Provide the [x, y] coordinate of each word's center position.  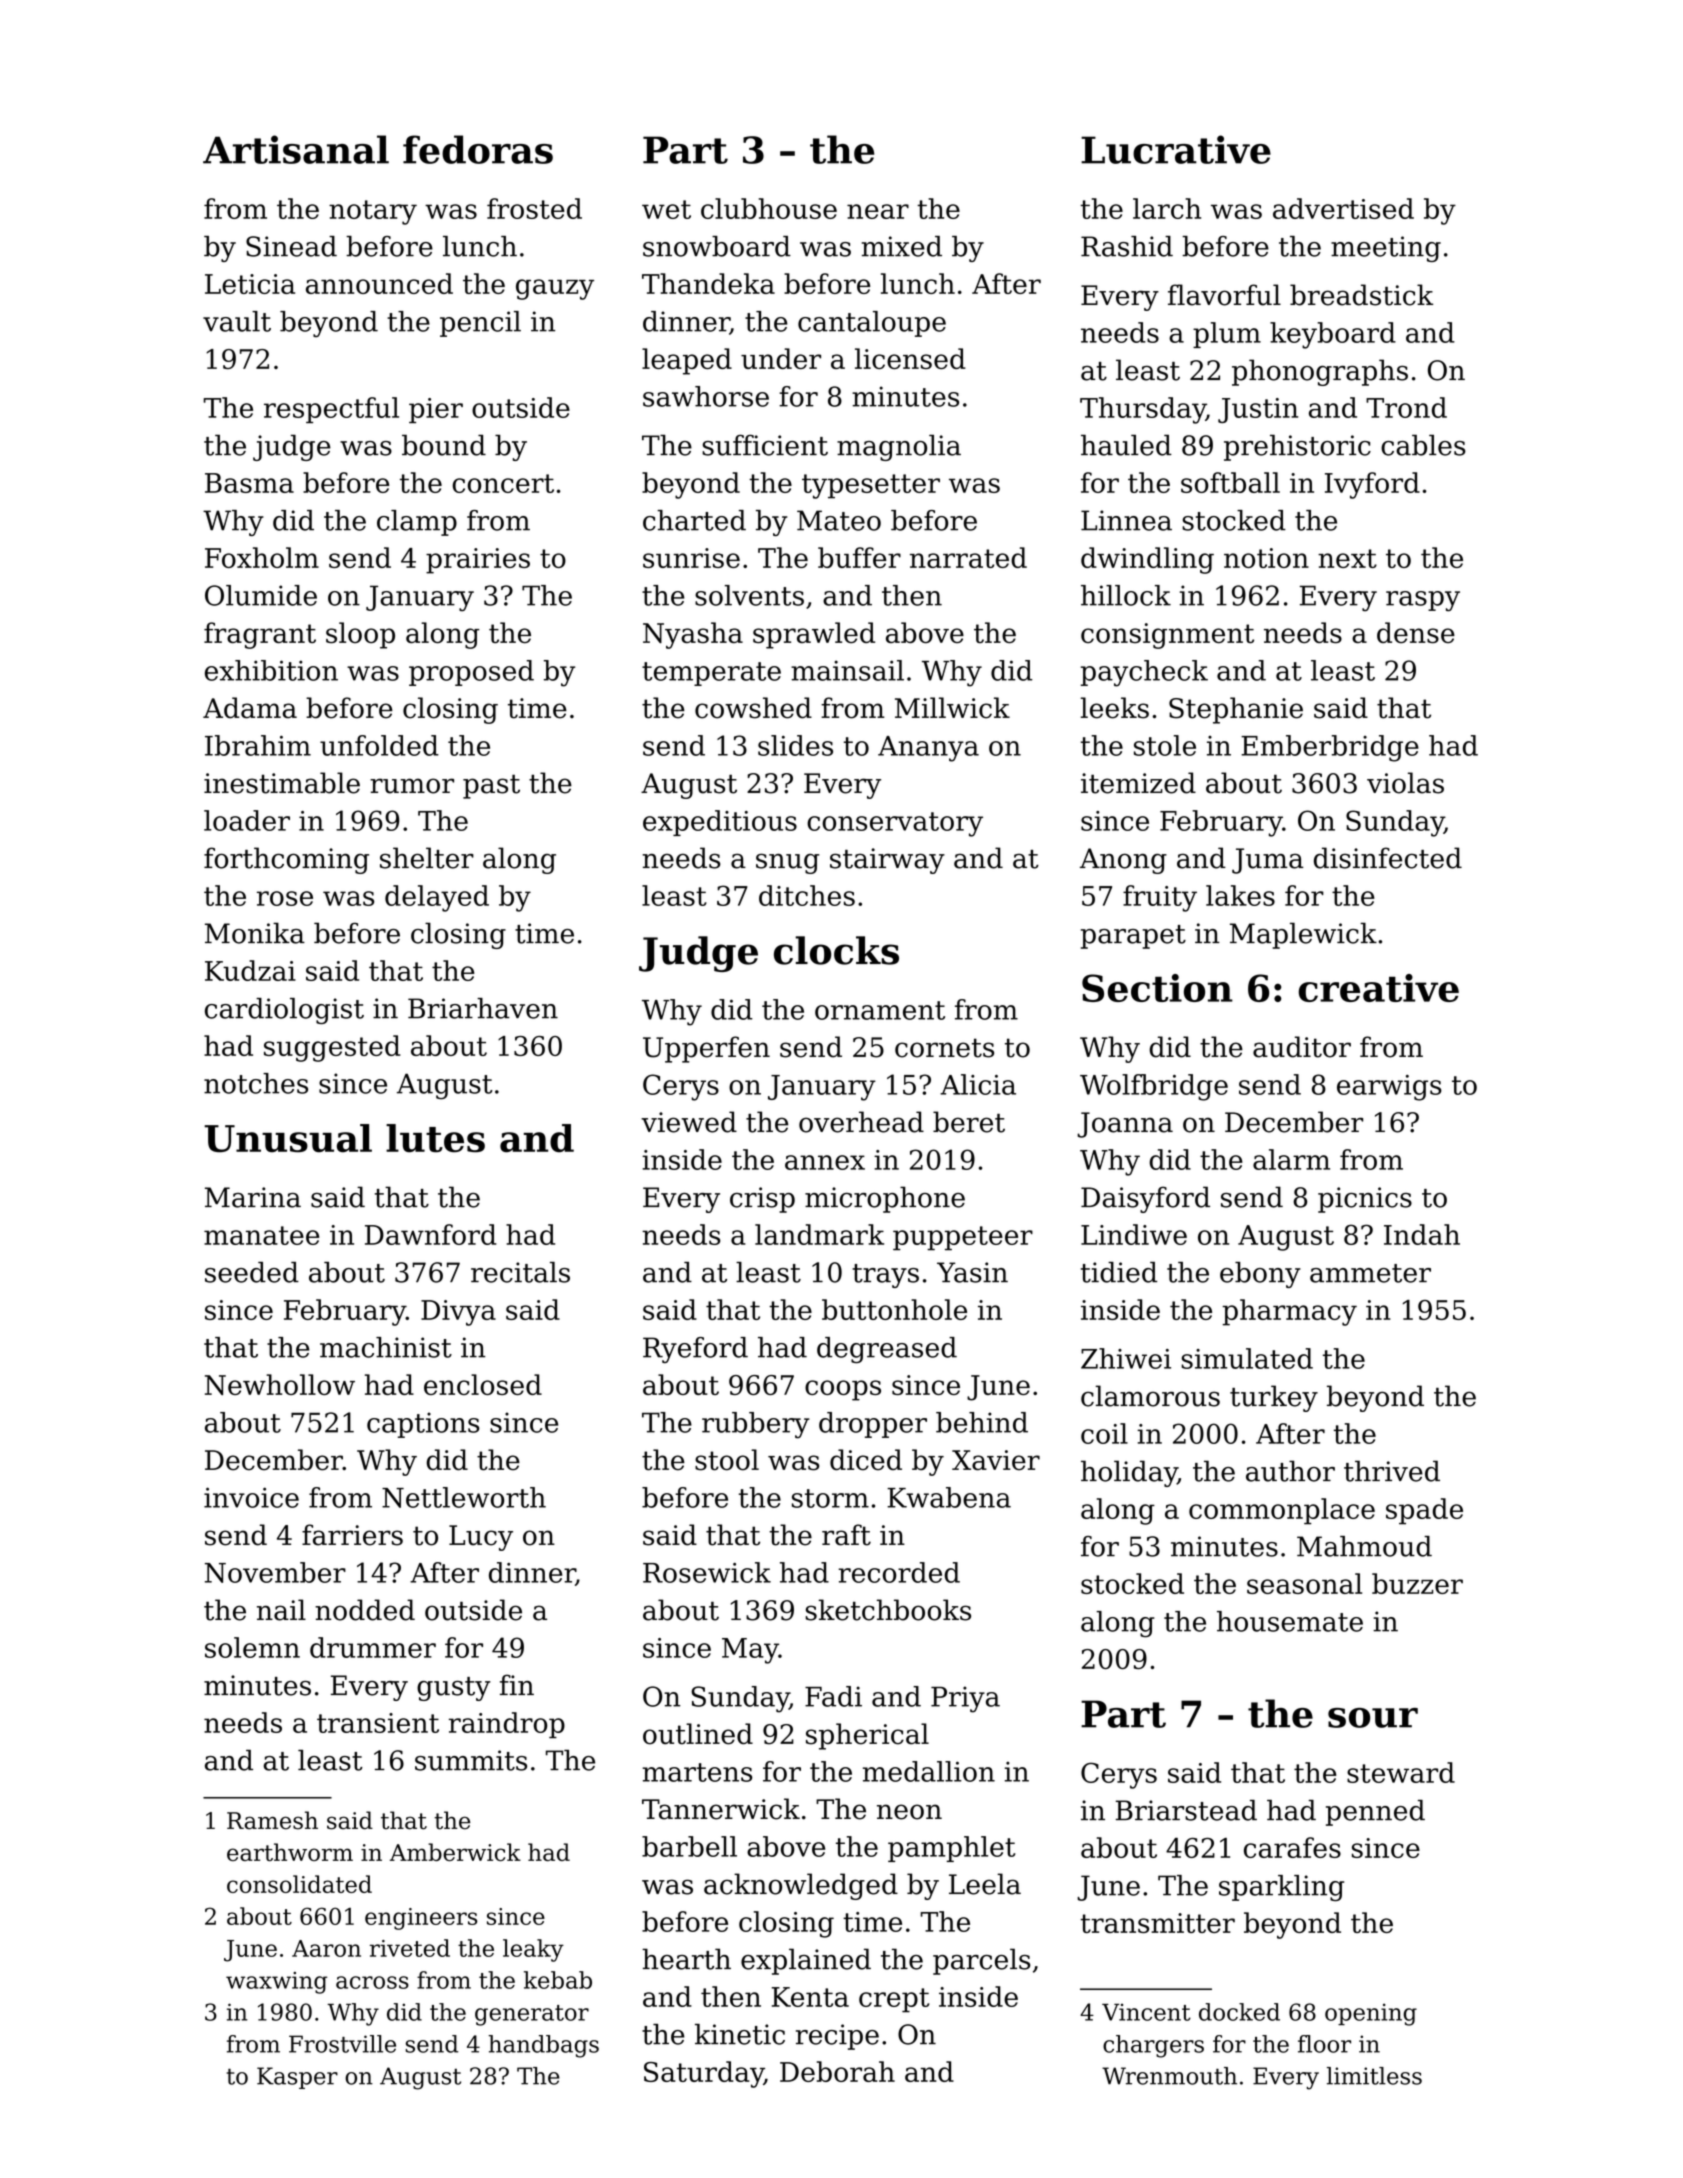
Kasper [297, 2078]
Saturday [704, 2074]
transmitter [1157, 1923]
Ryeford [695, 1350]
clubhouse [769, 208]
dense [1416, 632]
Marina [253, 1197]
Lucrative [1176, 149]
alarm [1291, 1159]
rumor [412, 786]
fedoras [478, 149]
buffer [859, 557]
